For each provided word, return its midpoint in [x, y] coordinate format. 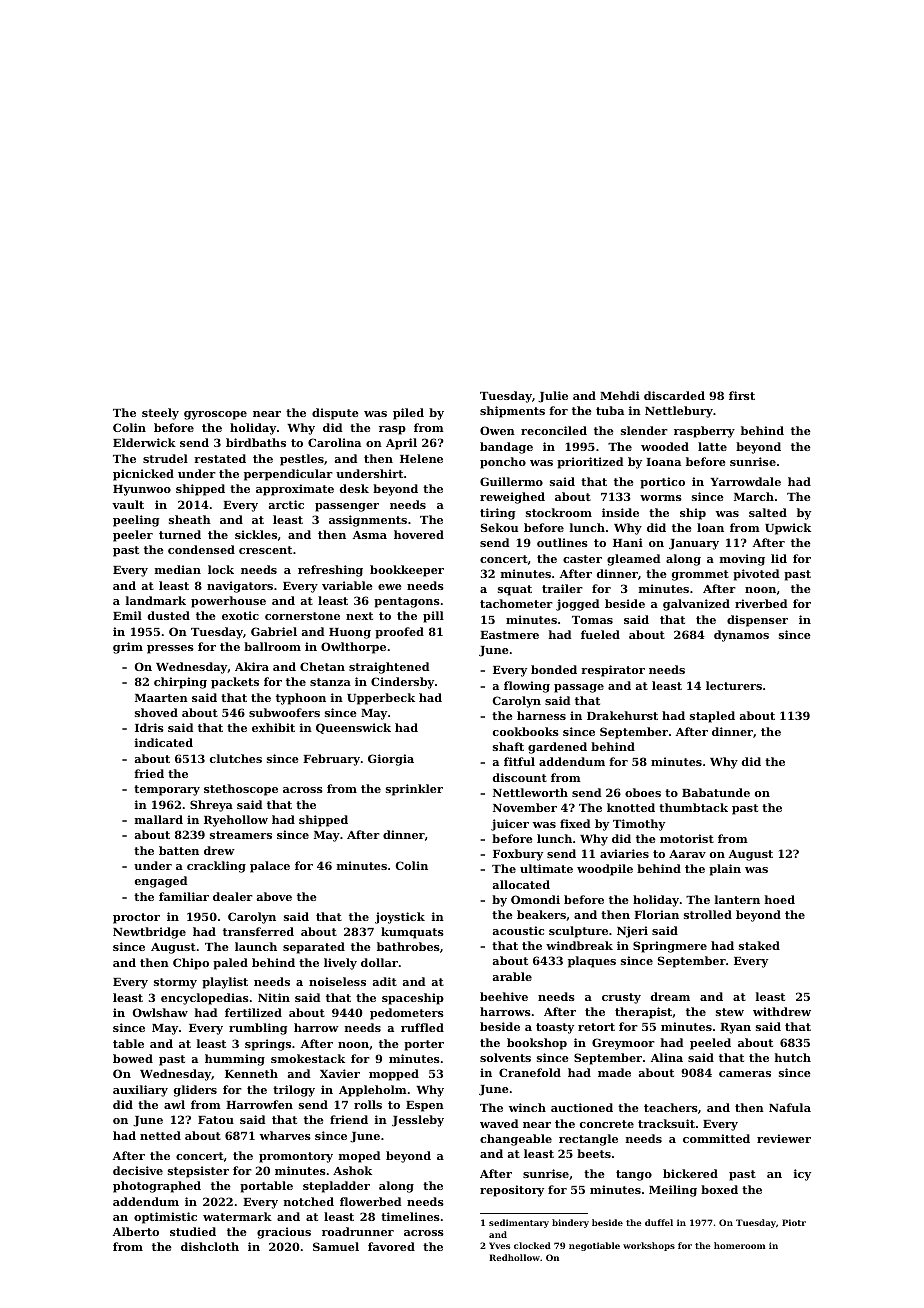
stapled [712, 717]
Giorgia [391, 760]
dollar [379, 962]
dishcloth [210, 1246]
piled [408, 414]
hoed [780, 899]
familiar [184, 896]
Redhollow [514, 1257]
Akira [252, 666]
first [742, 395]
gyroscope [215, 415]
